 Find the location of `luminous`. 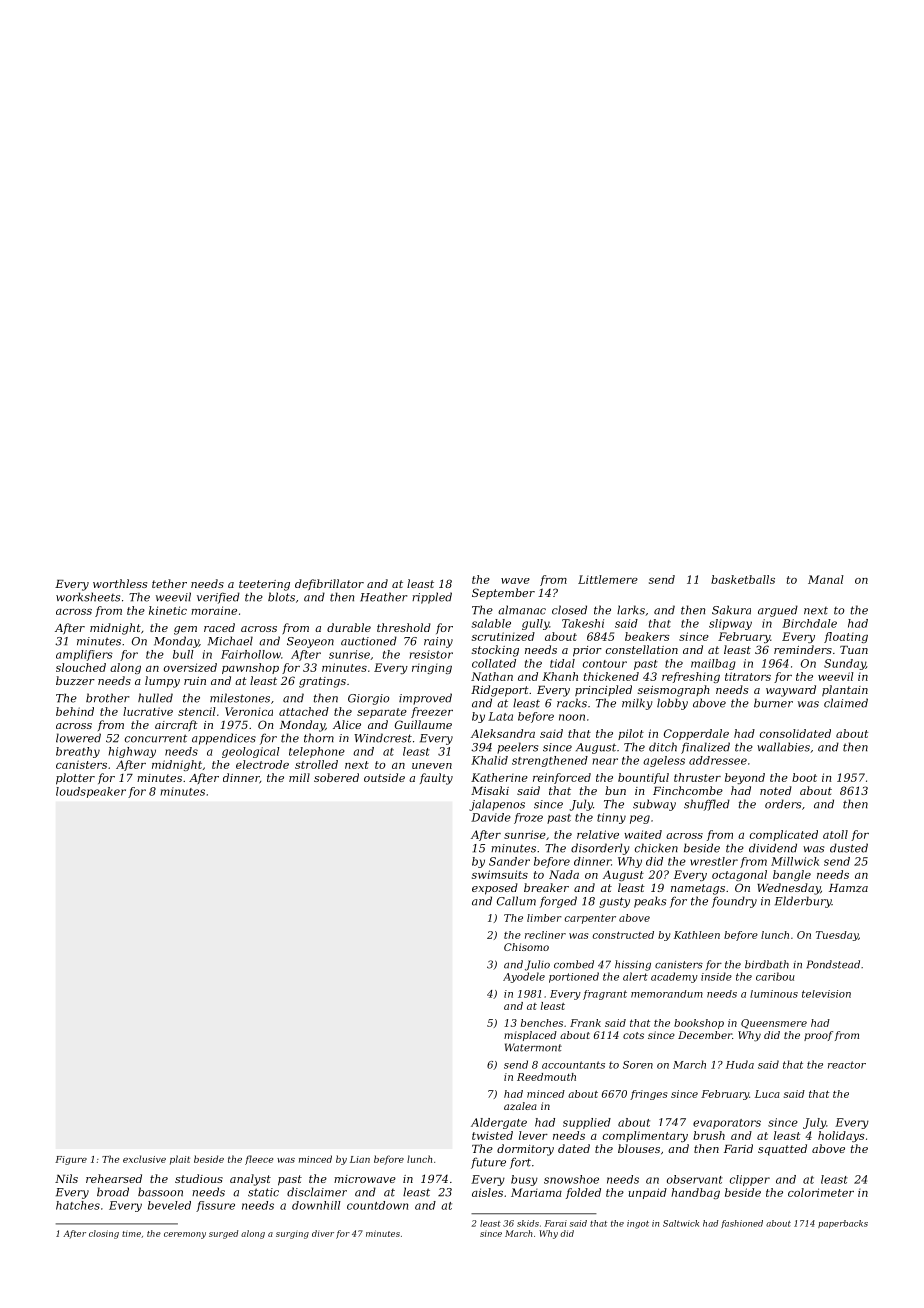

luminous is located at coordinates (774, 994).
